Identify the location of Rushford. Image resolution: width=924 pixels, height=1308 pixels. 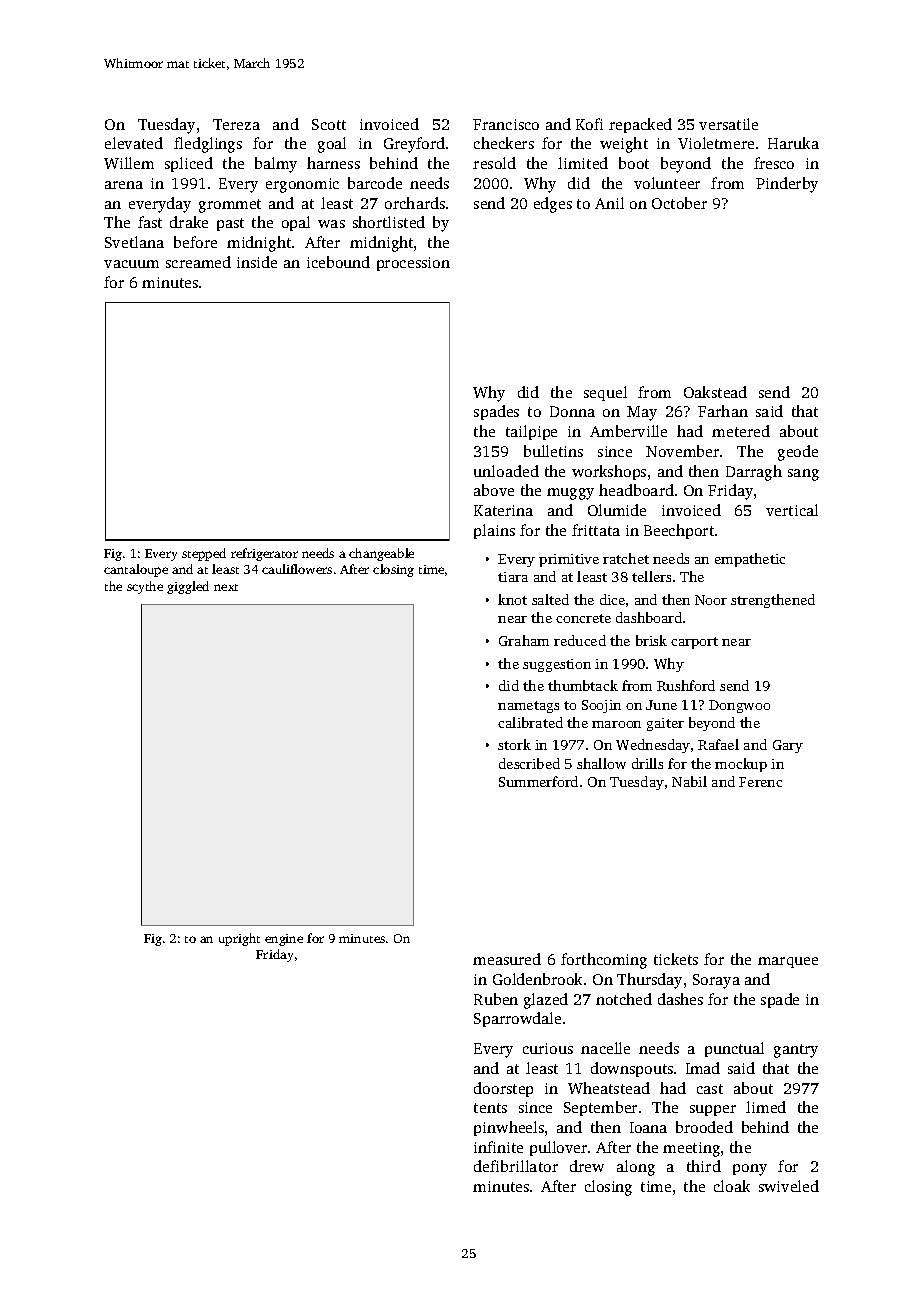
(686, 685).
